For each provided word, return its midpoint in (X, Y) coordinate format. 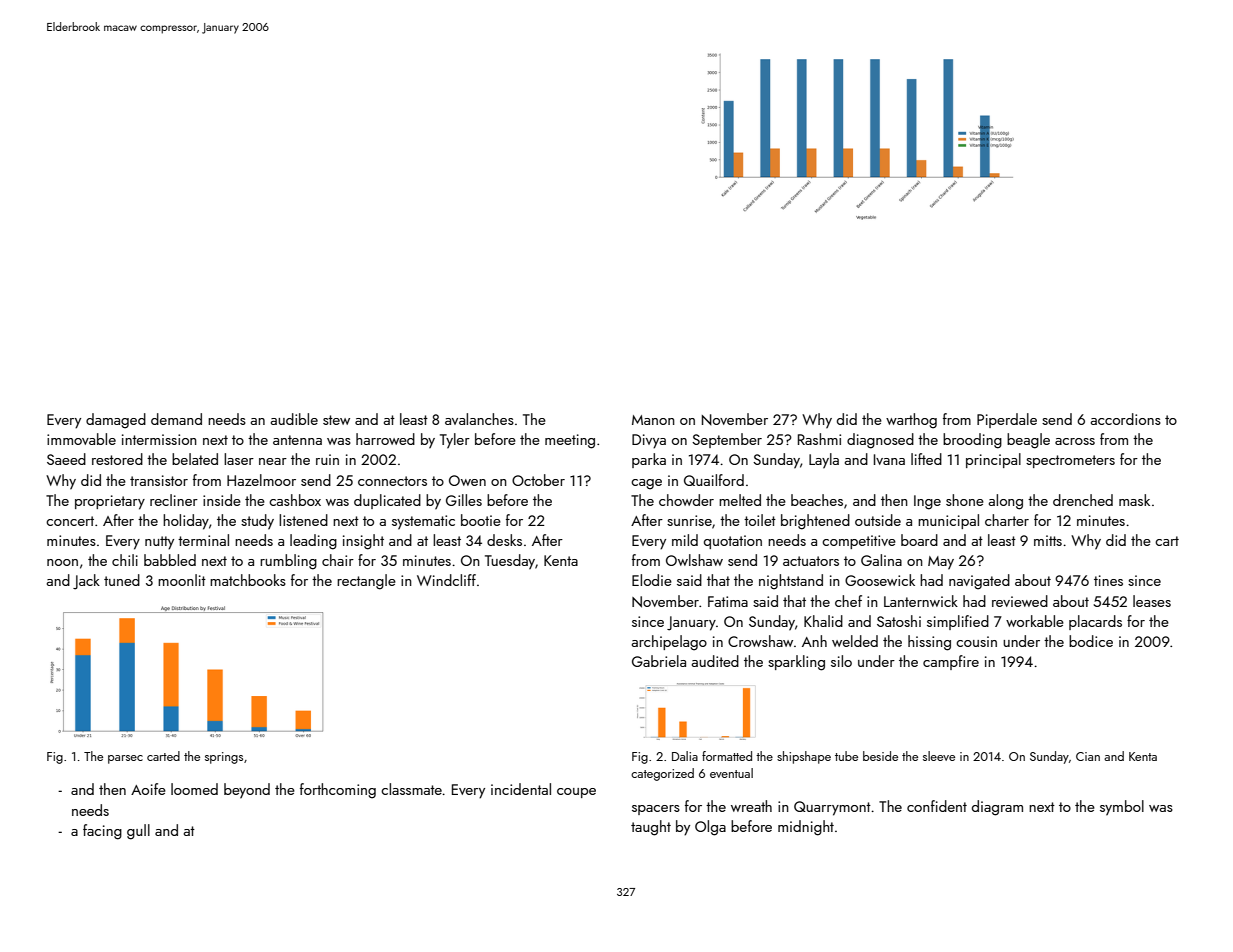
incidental (521, 789)
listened (303, 520)
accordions (1125, 419)
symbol (1122, 808)
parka (649, 460)
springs (224, 758)
